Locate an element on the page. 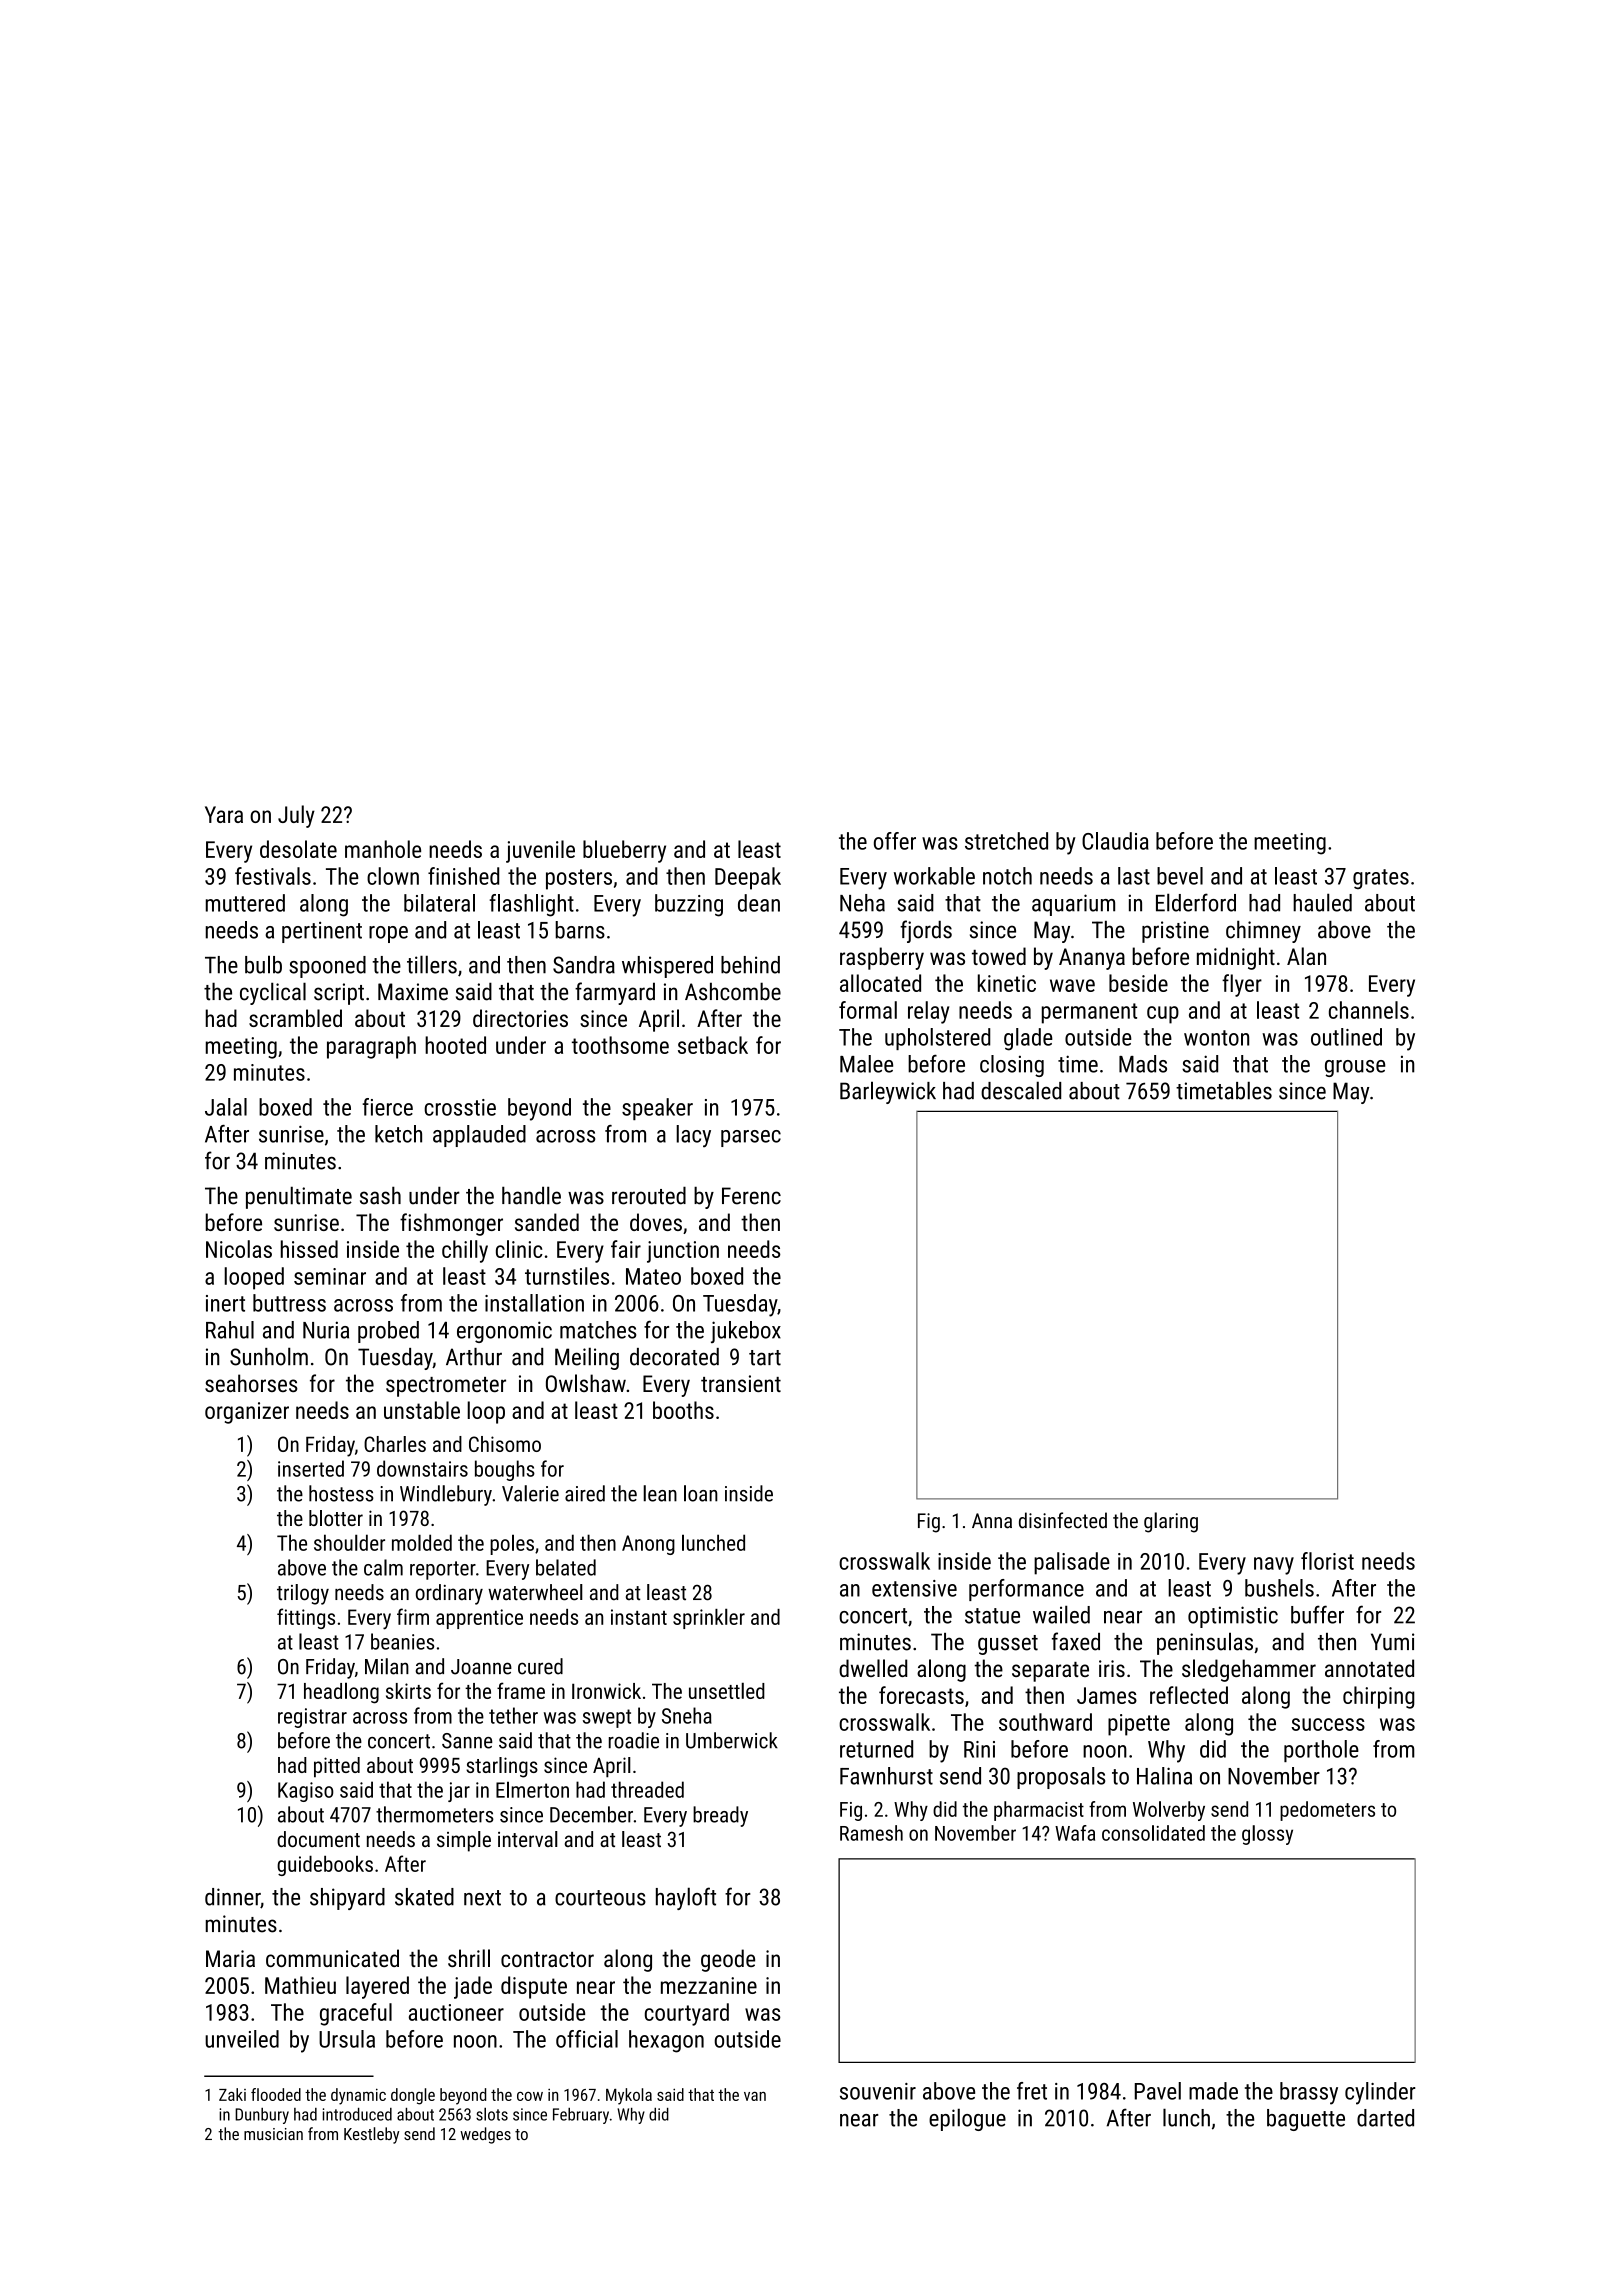 The image size is (1620, 2292). Kestleby is located at coordinates (371, 2135).
